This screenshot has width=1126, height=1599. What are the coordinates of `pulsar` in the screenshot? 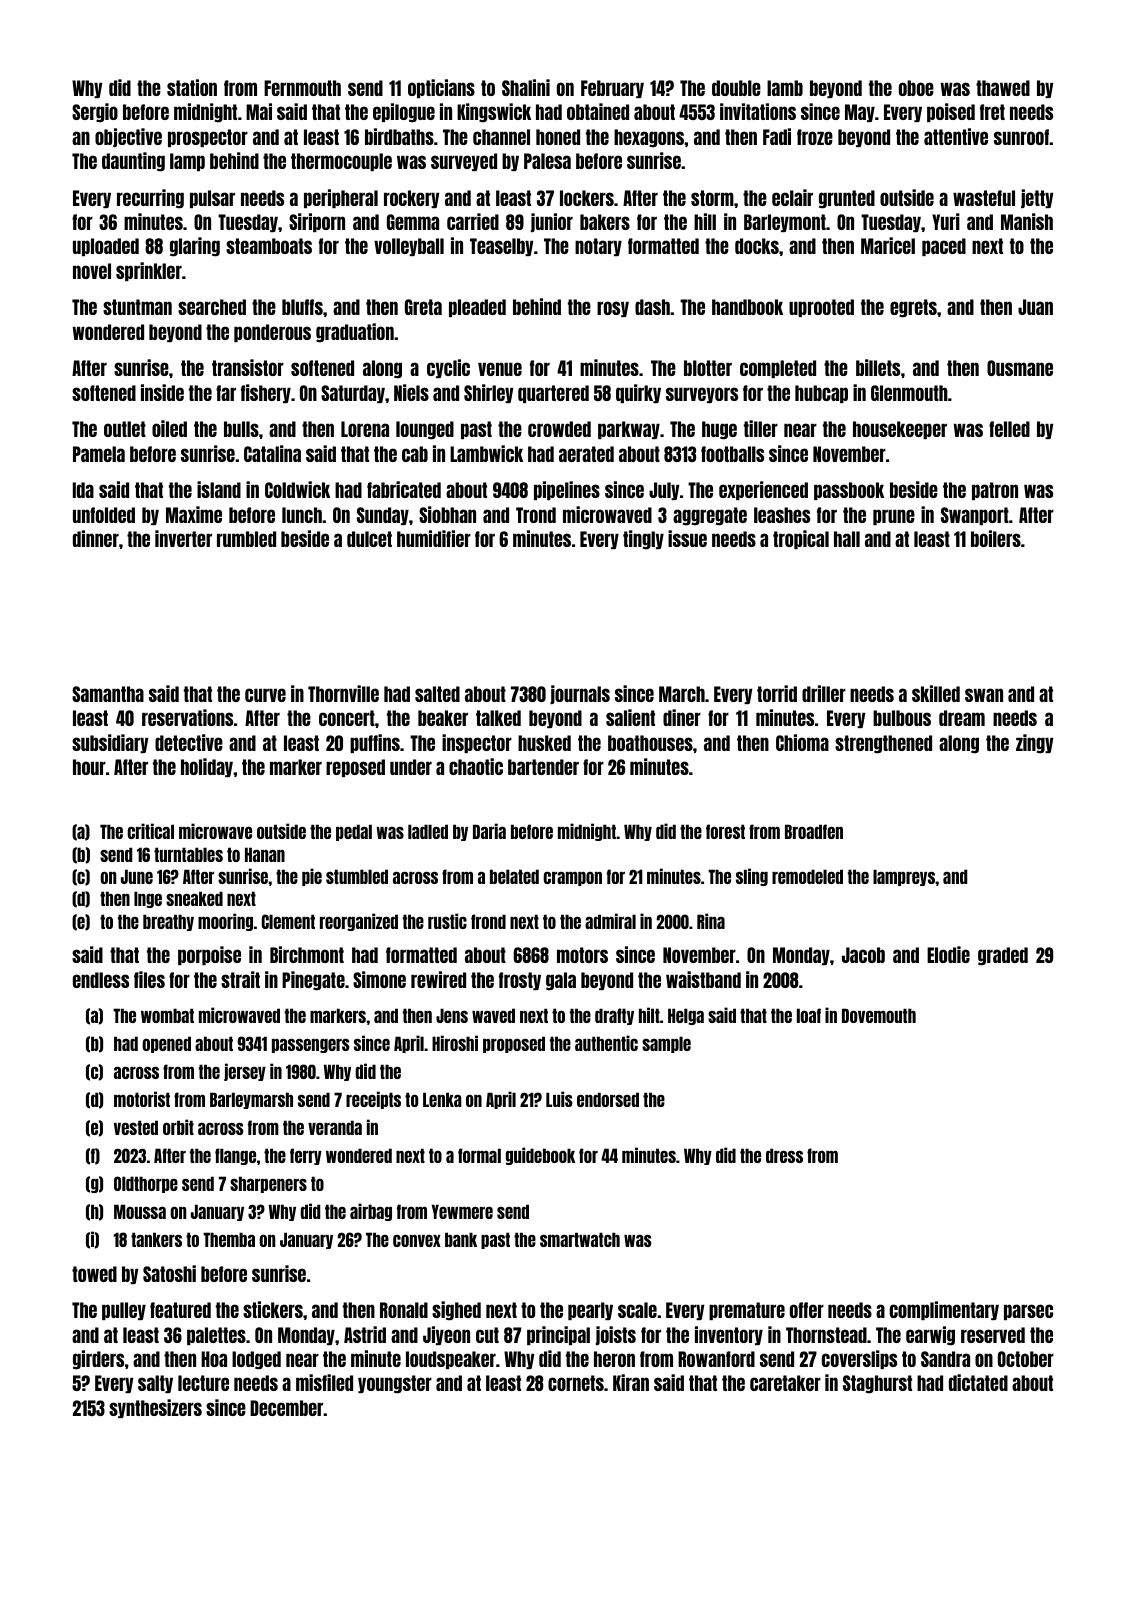 It's located at (212, 199).
